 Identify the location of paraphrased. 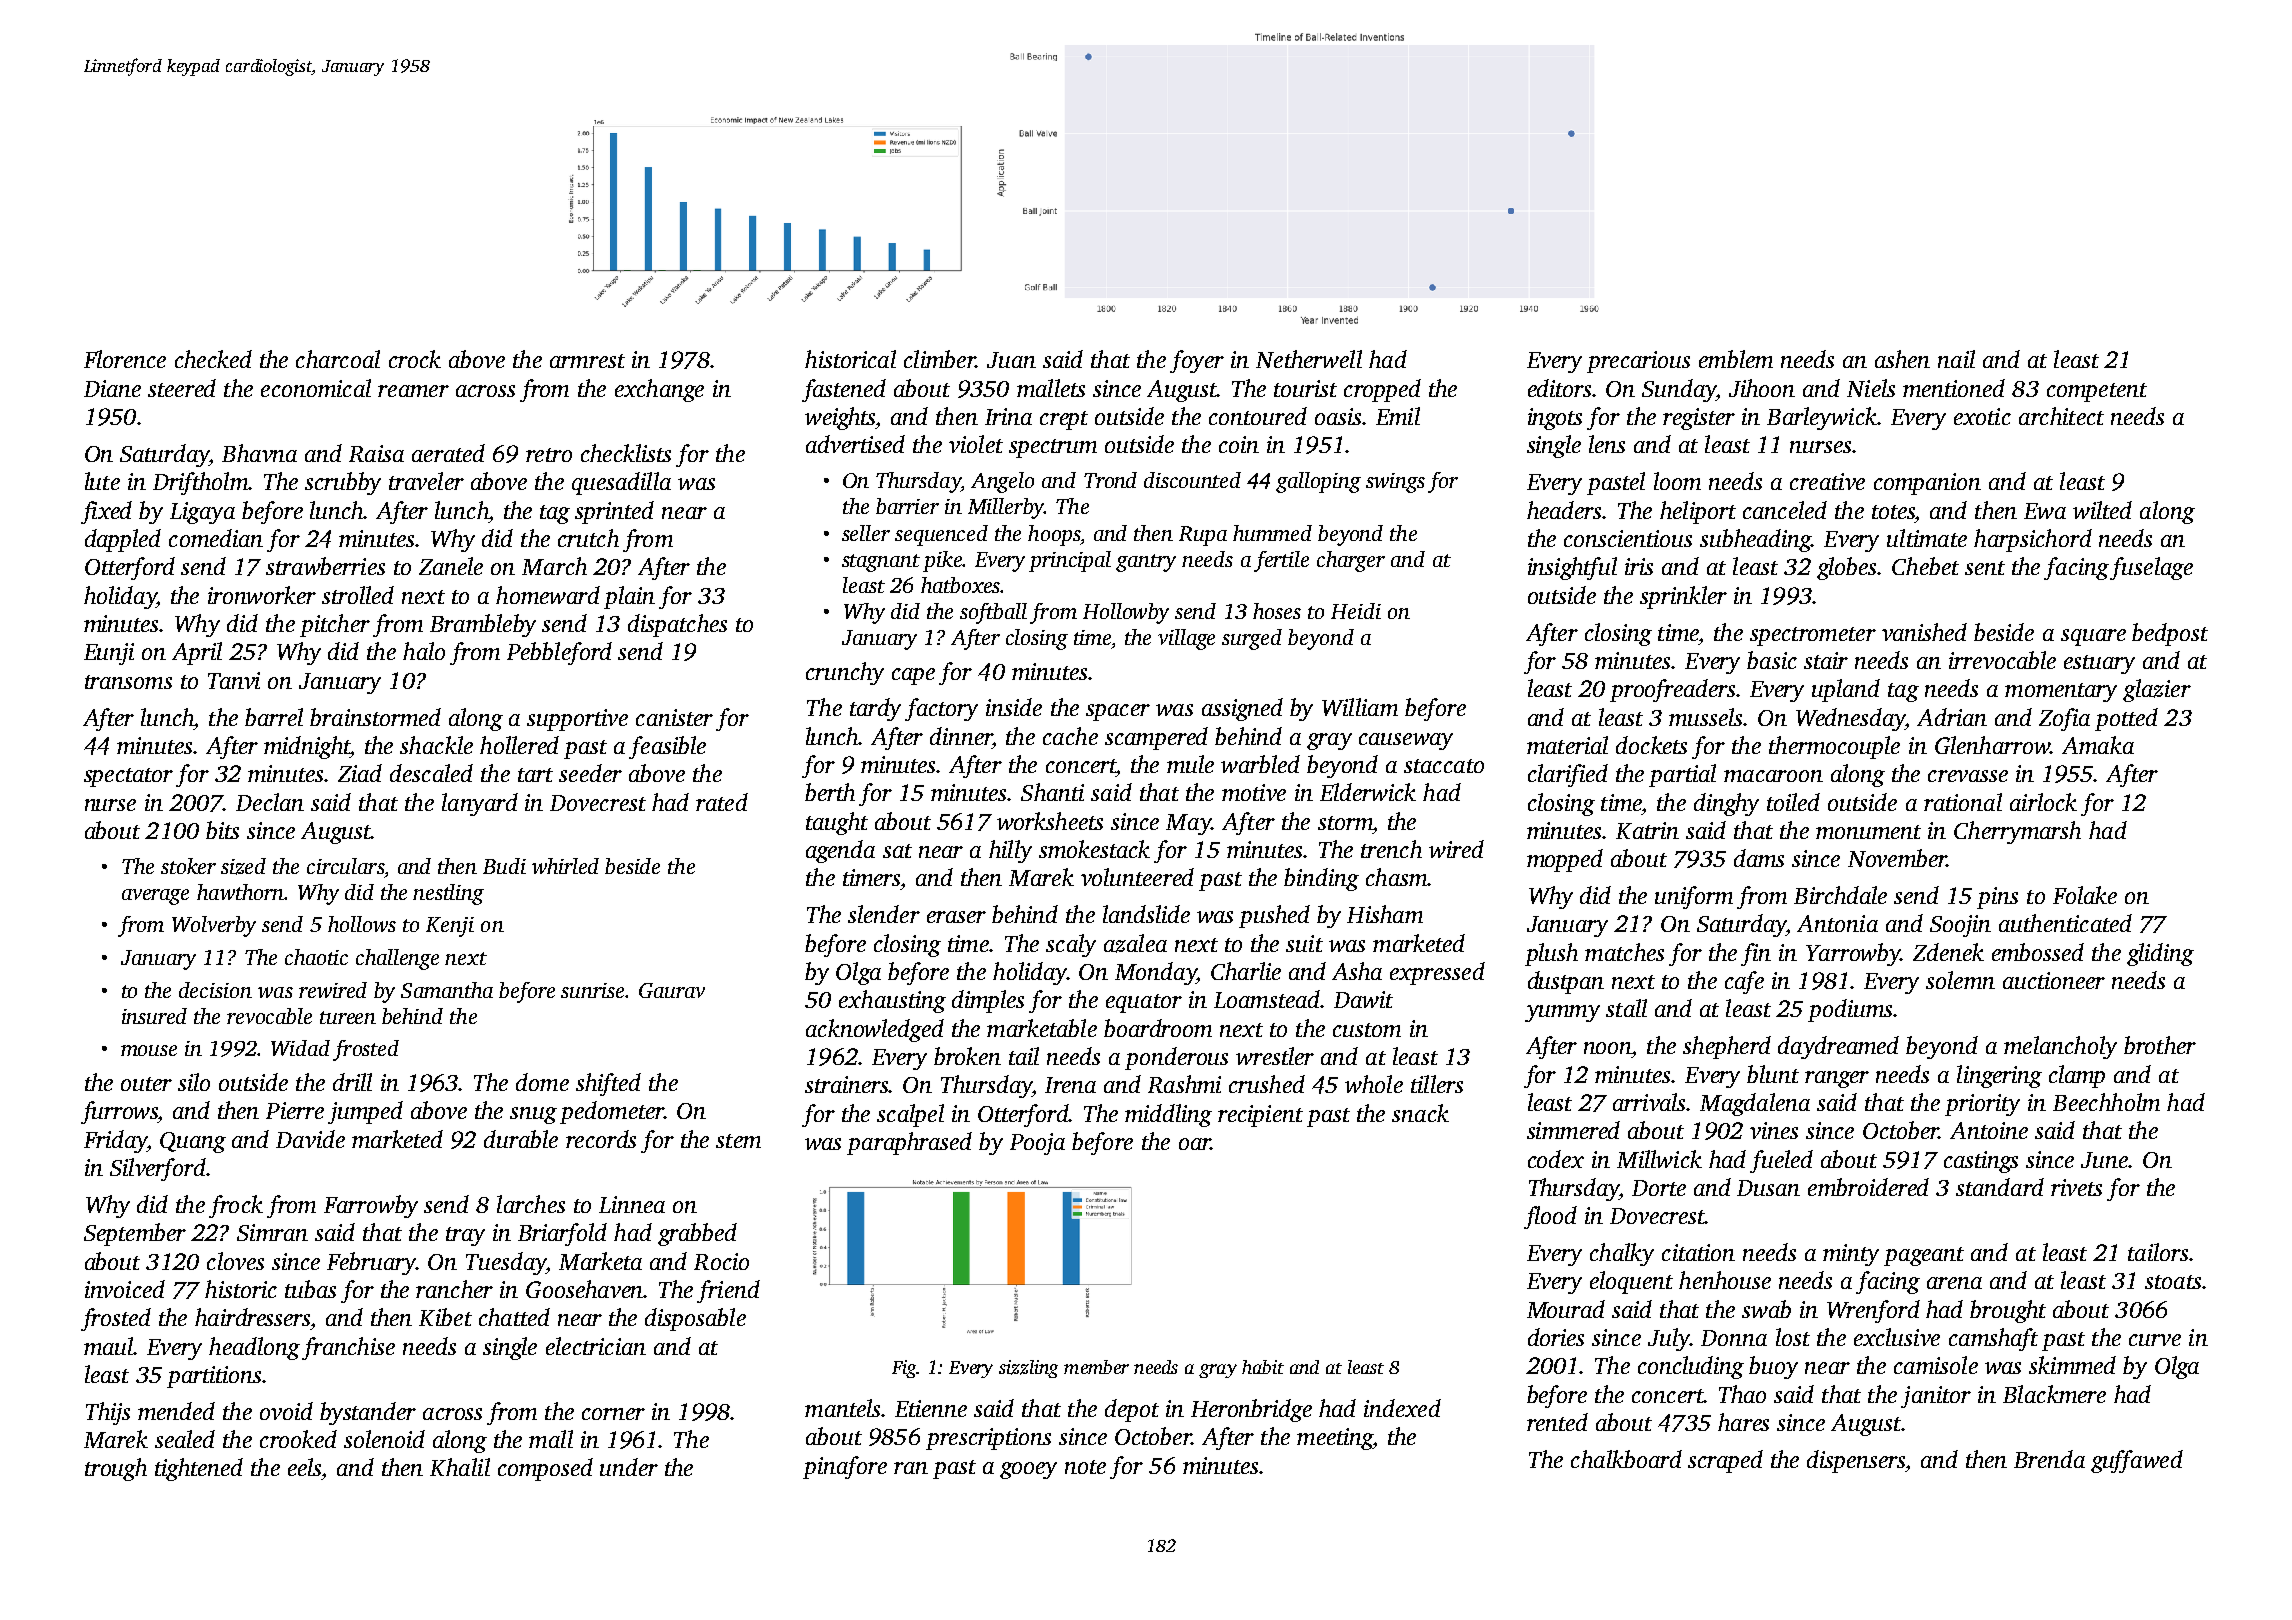
(909, 1143).
